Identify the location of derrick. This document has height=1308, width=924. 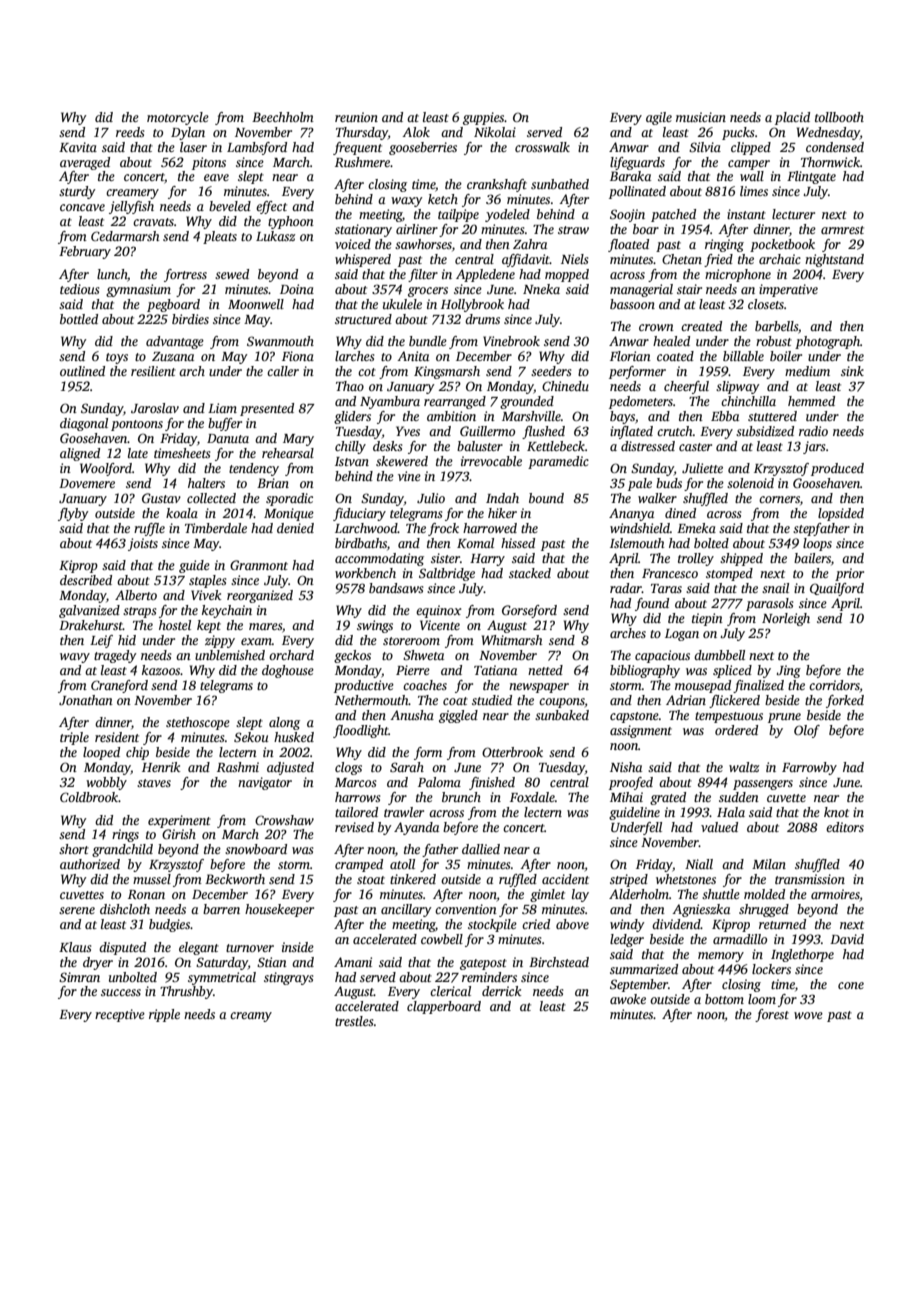
(501, 991).
